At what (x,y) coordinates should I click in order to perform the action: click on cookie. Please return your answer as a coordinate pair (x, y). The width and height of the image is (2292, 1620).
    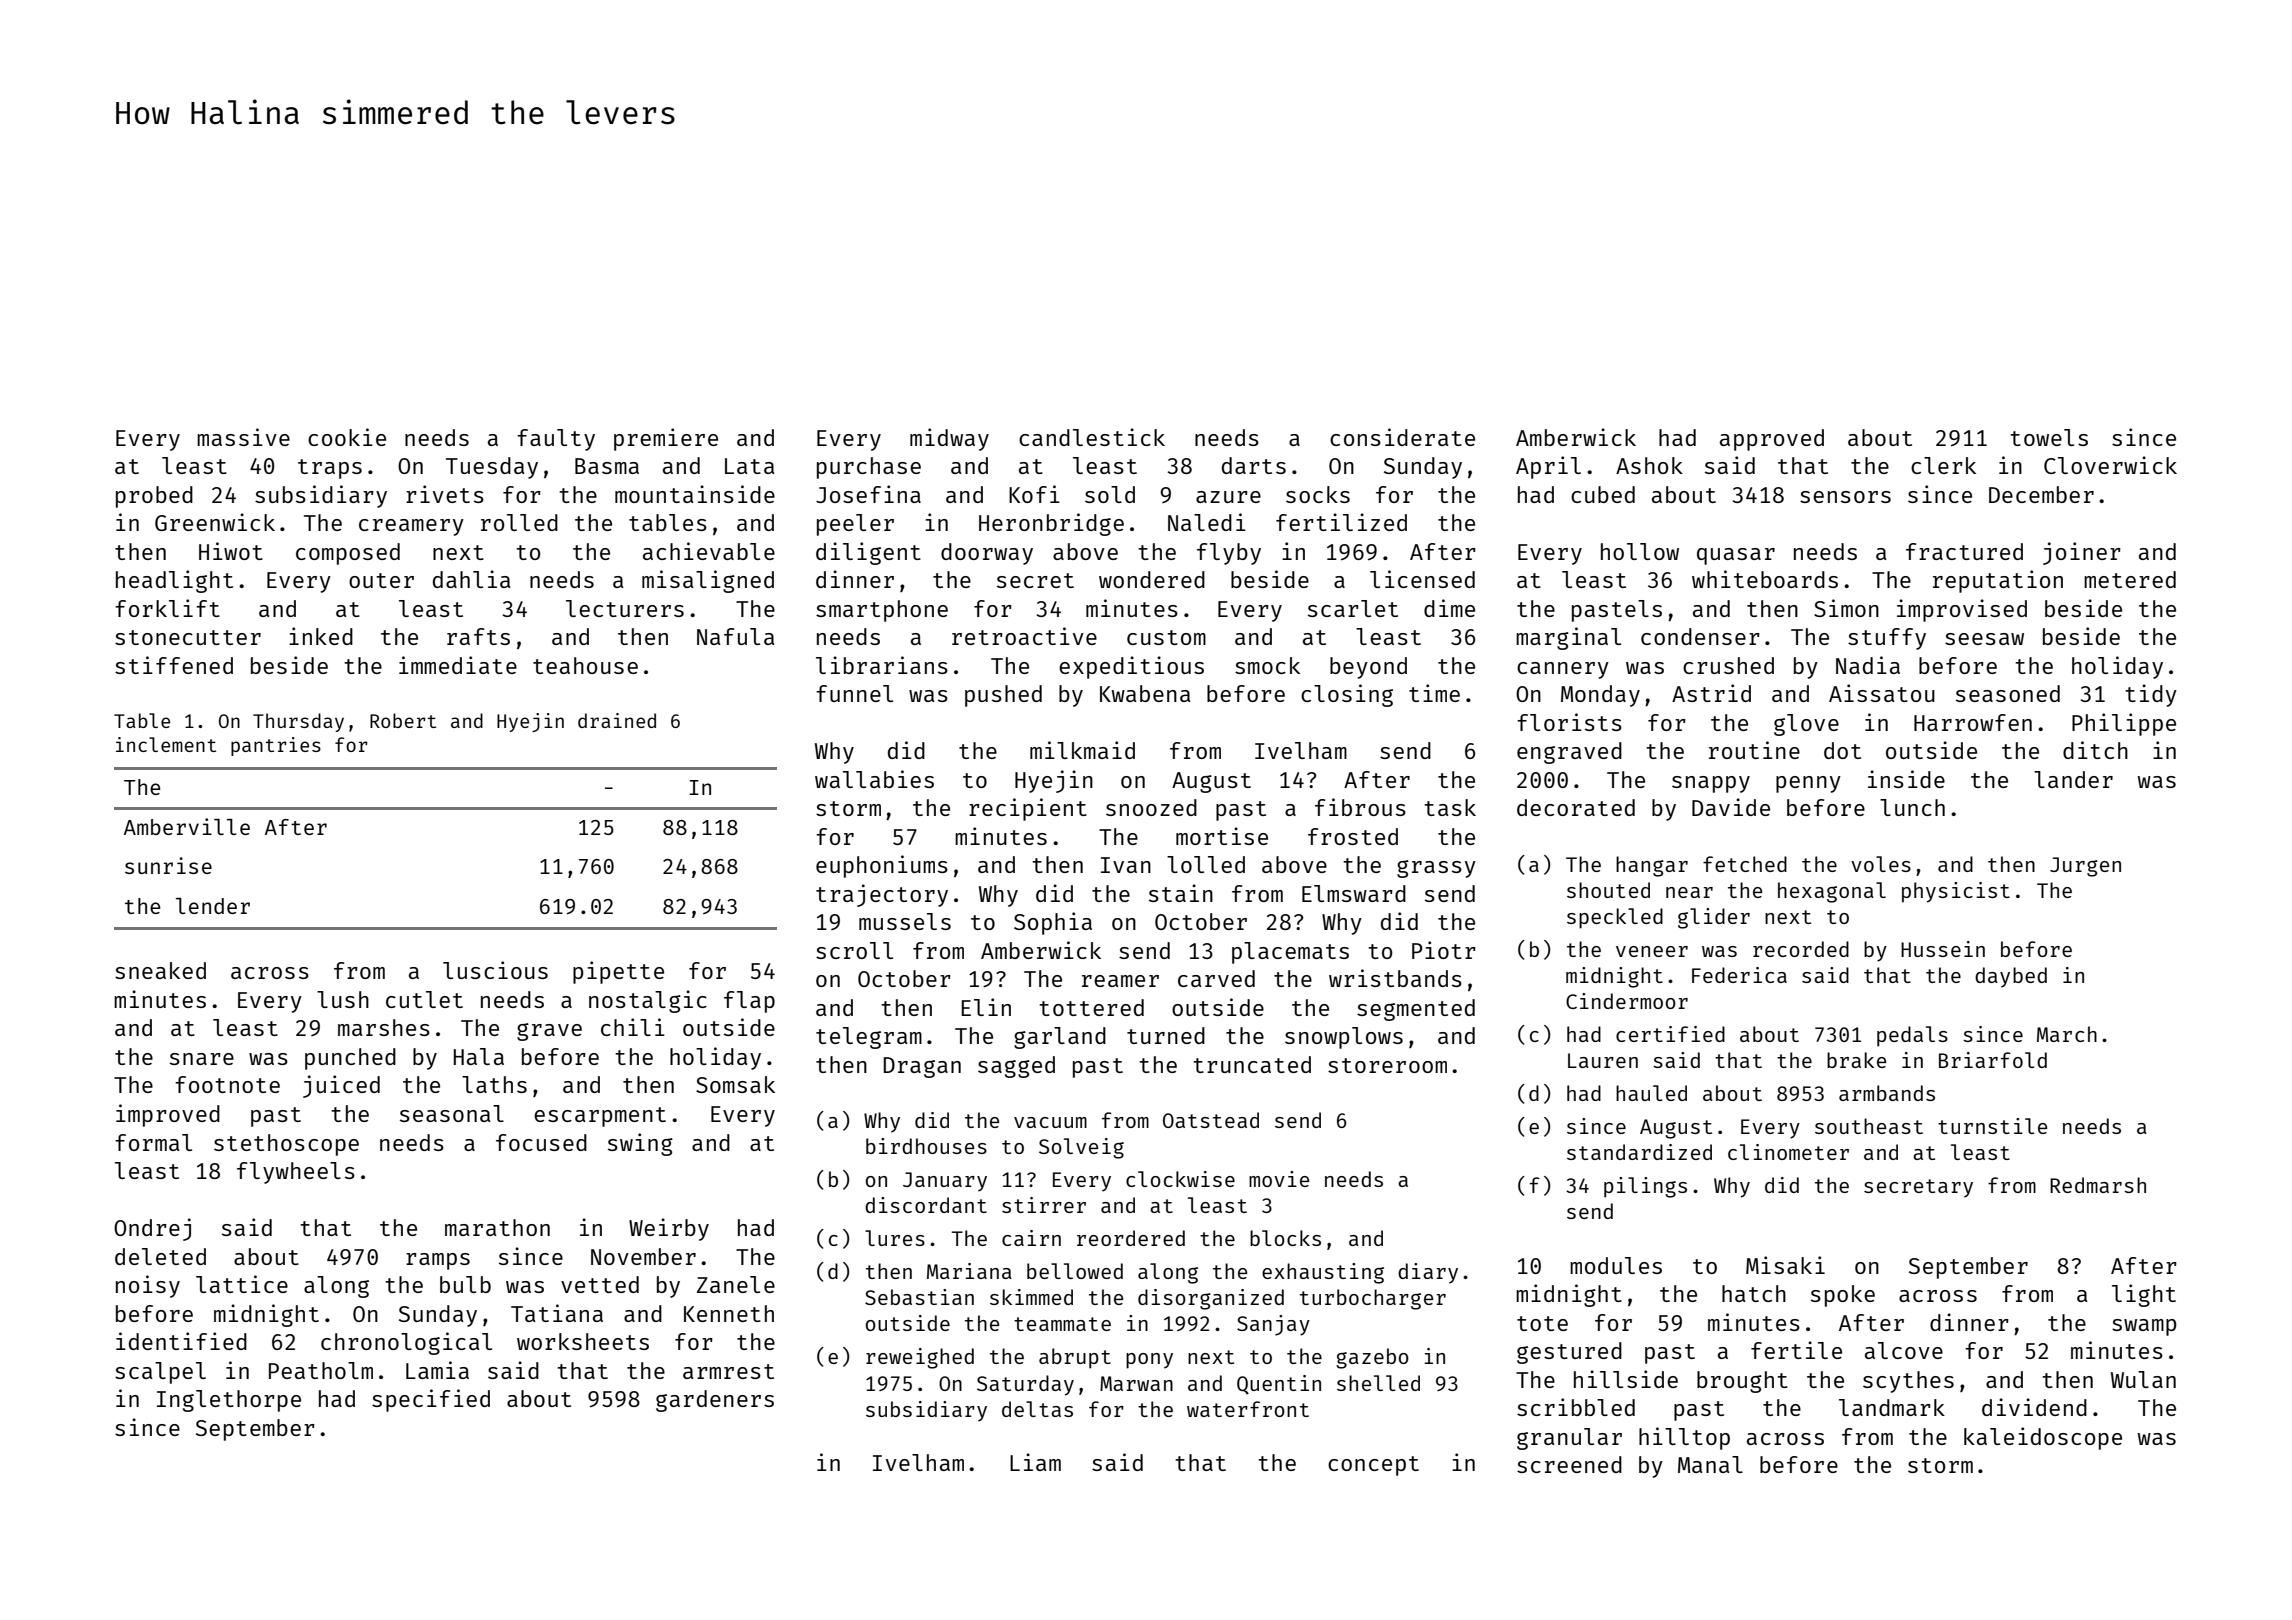
    Looking at the image, I should click on (347, 437).
